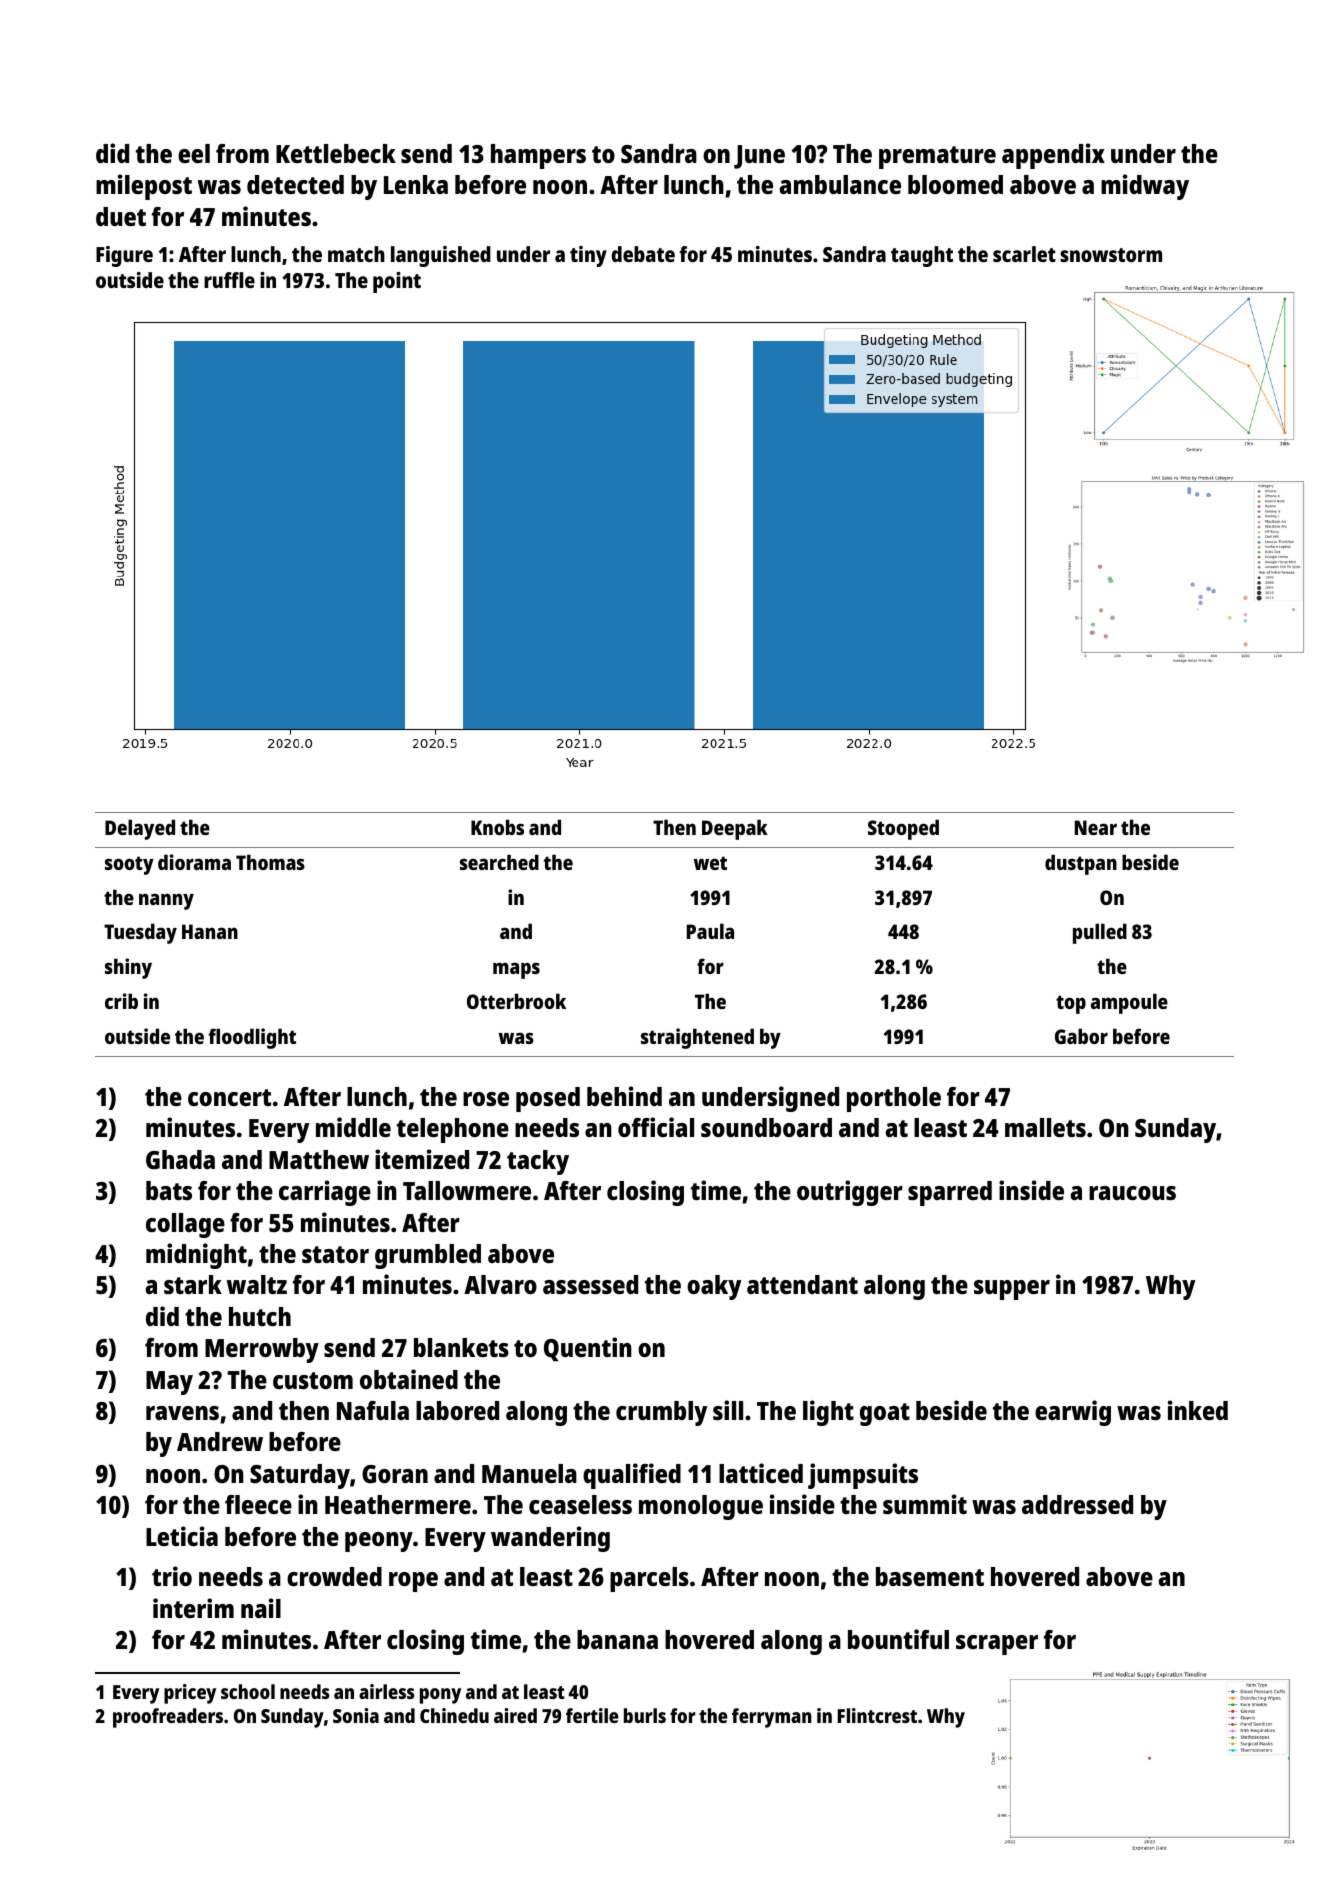  Describe the element at coordinates (441, 256) in the image. I see `languished` at that location.
